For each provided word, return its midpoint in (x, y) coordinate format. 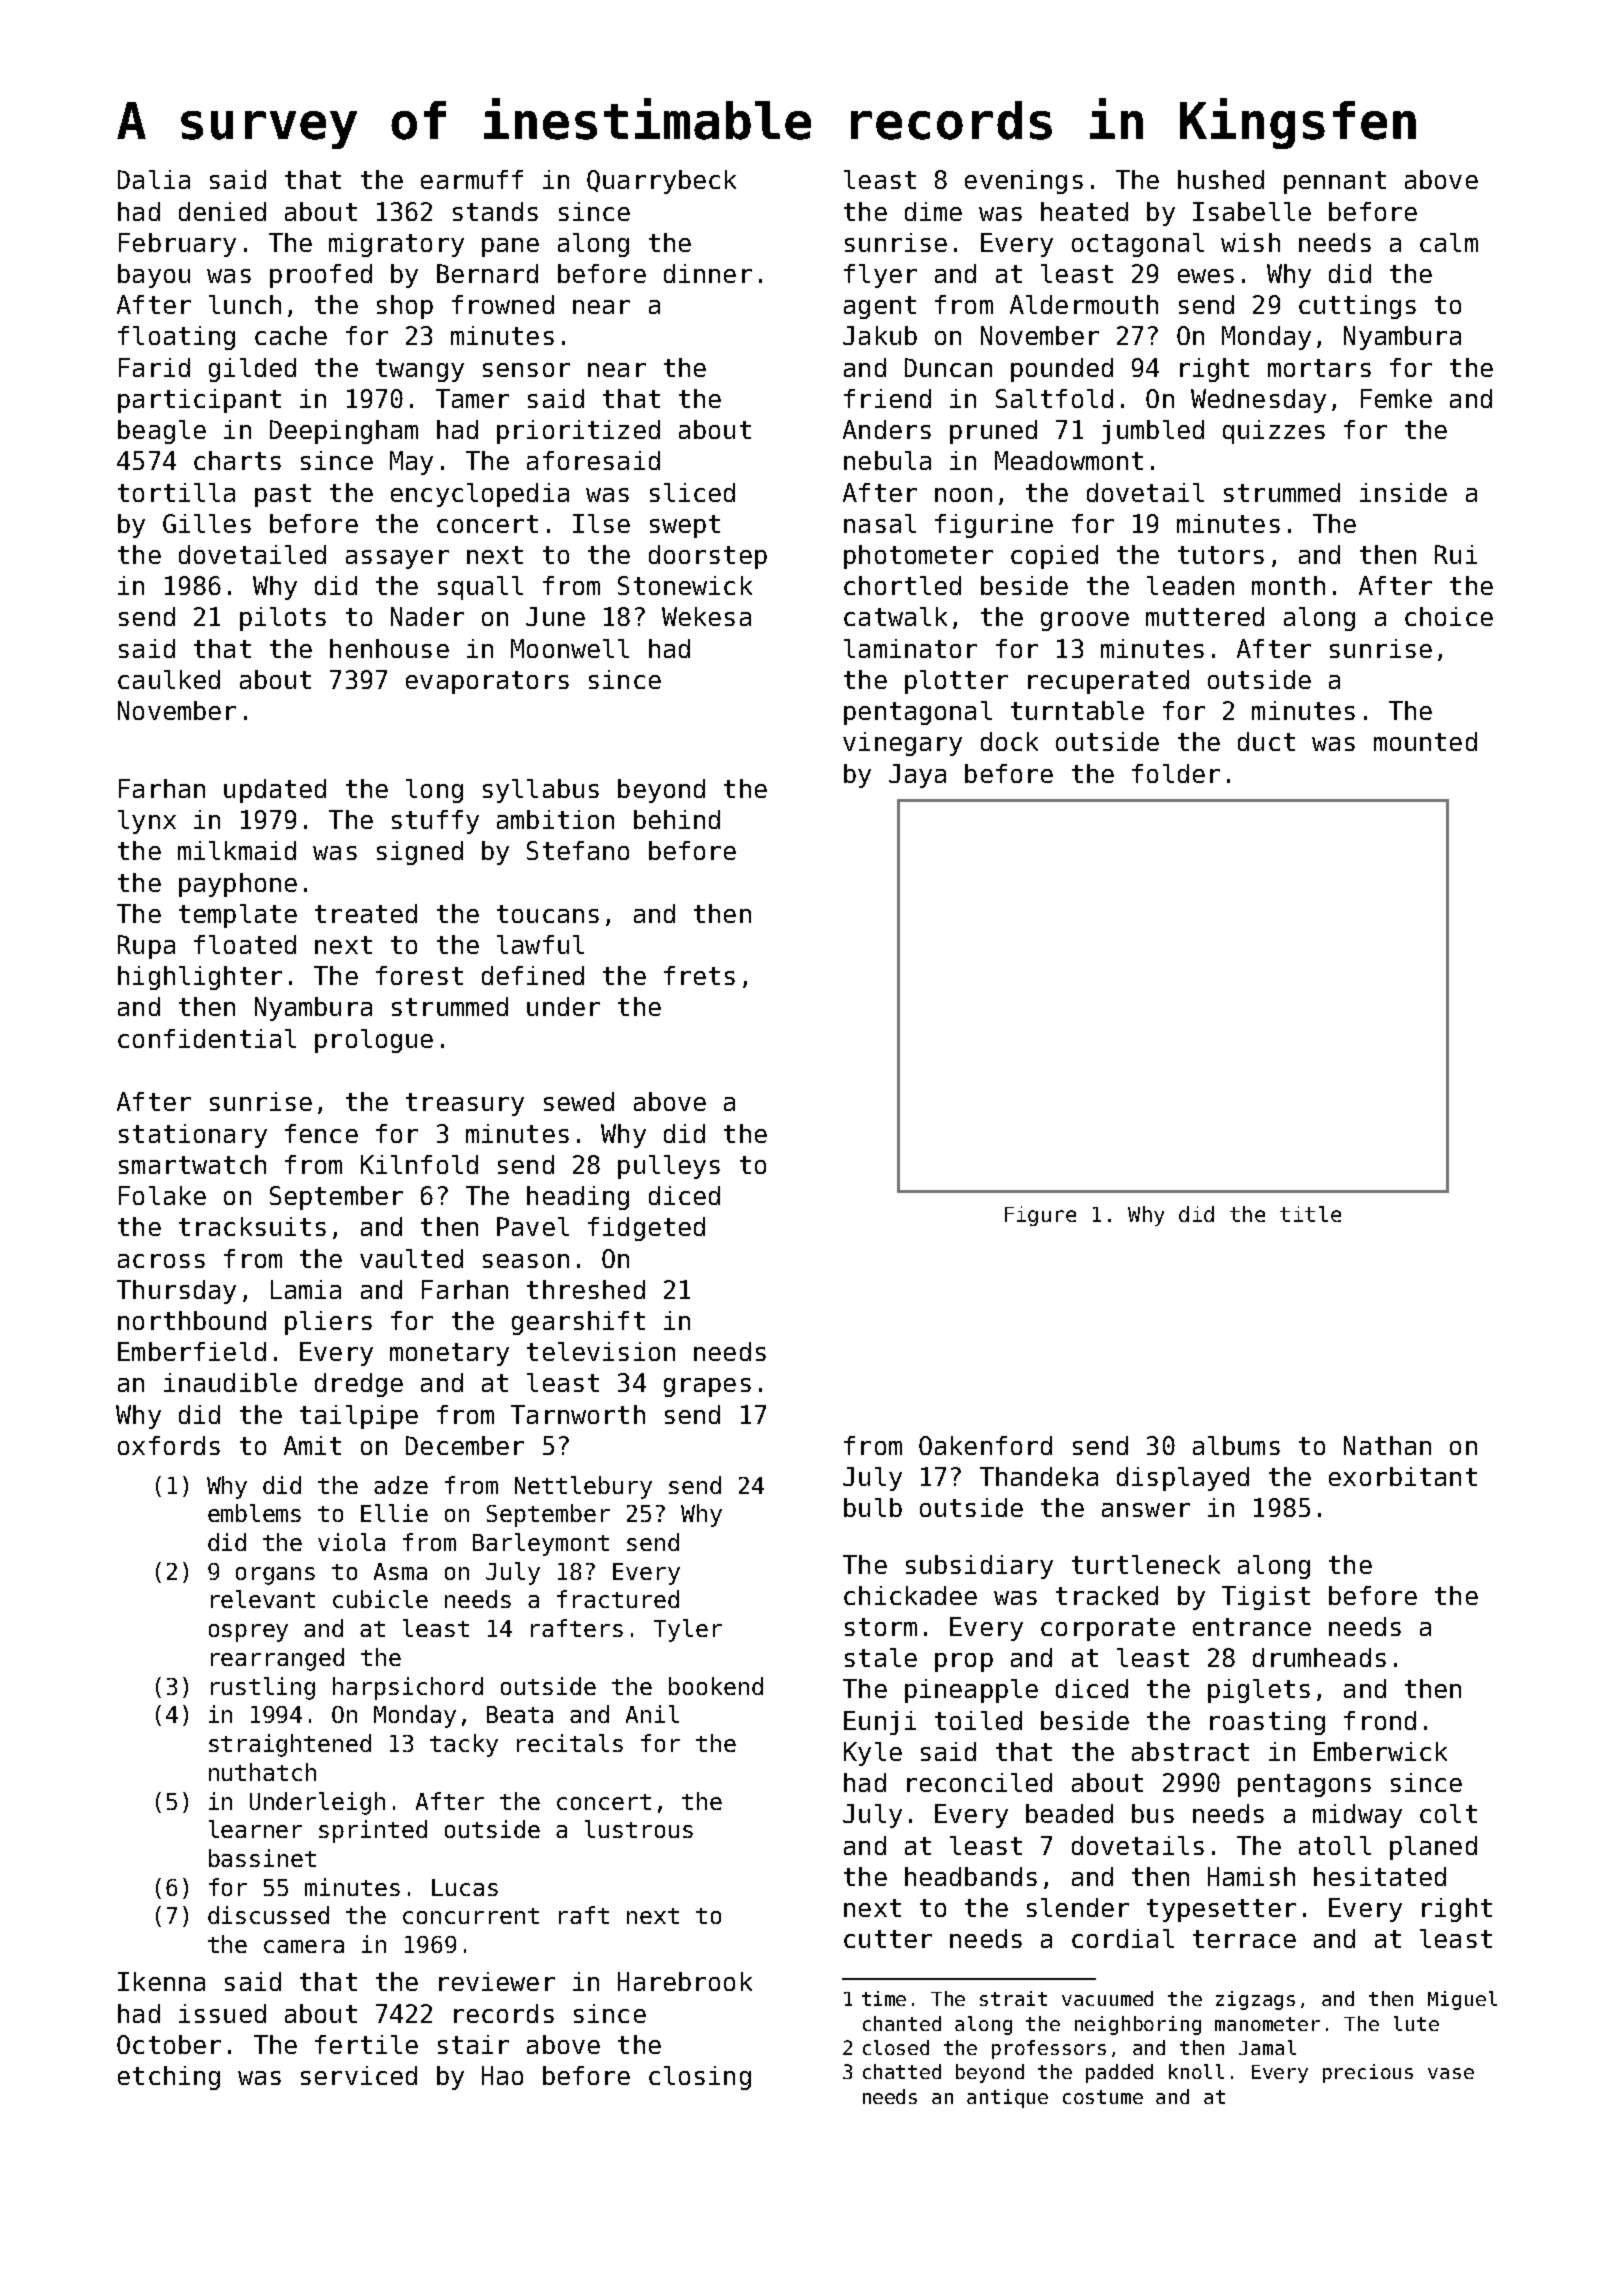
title (1310, 1214)
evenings (1024, 182)
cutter (888, 1939)
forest (419, 975)
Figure (1040, 1216)
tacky (464, 1745)
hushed (1221, 179)
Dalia (154, 179)
